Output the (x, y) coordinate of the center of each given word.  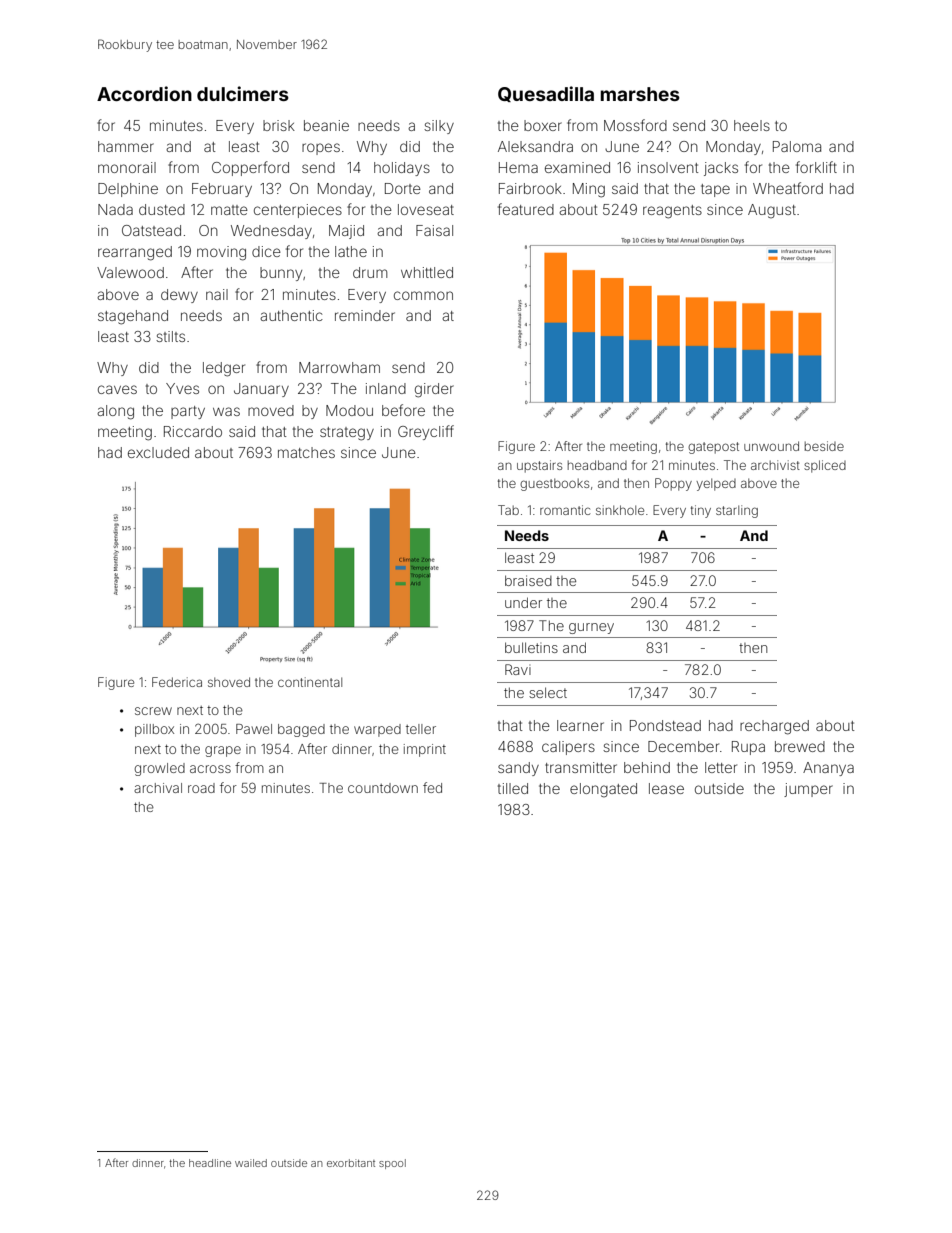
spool (392, 1164)
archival (158, 788)
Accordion (144, 93)
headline (210, 1163)
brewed (800, 746)
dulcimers (243, 93)
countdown (383, 788)
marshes (640, 94)
